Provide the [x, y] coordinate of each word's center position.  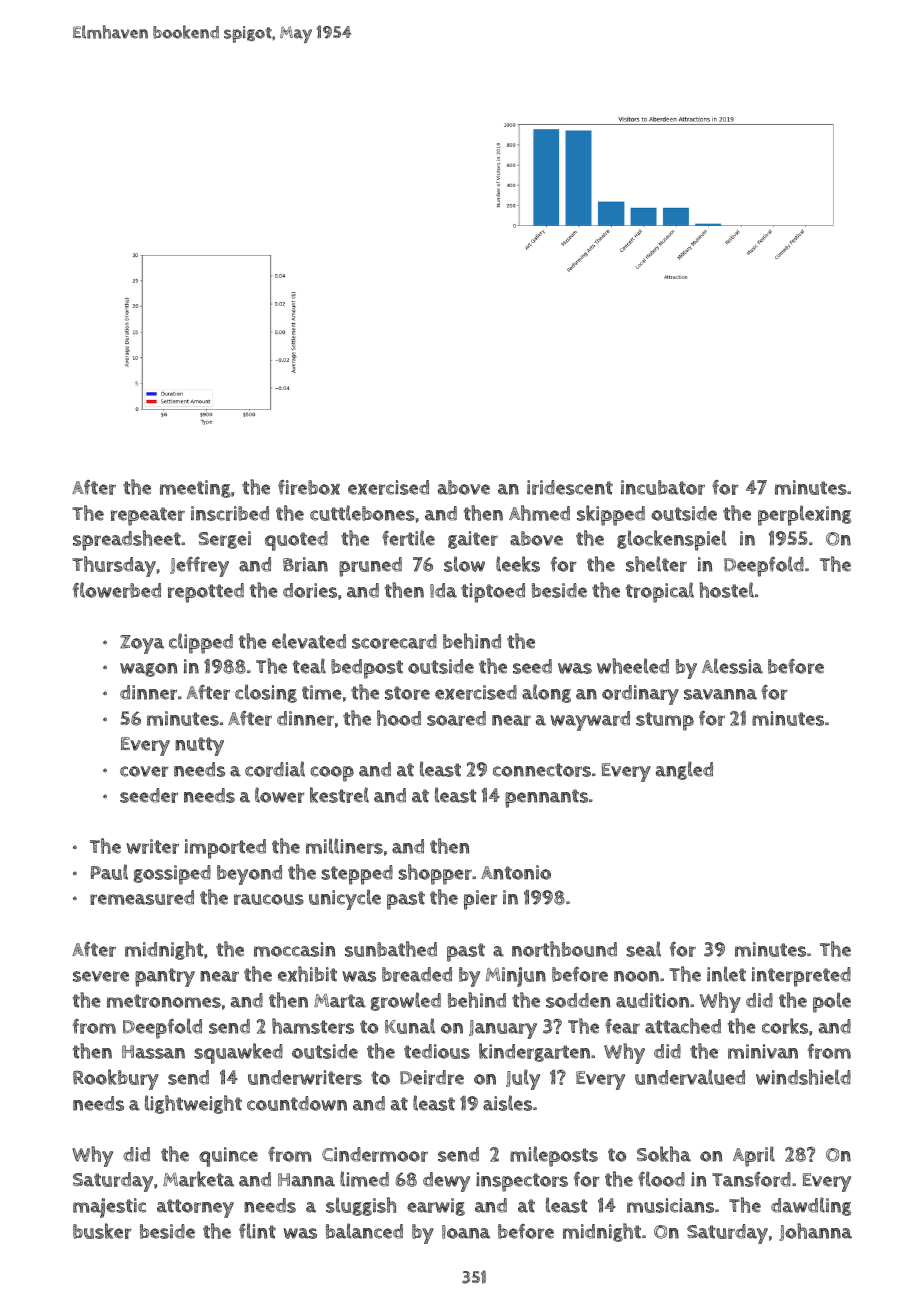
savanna [720, 694]
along [546, 693]
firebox [309, 487]
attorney [195, 1208]
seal [643, 949]
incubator [663, 487]
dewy [446, 1182]
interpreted [801, 977]
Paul [109, 872]
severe [101, 976]
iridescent [570, 487]
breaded [417, 974]
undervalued [690, 1077]
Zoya [142, 644]
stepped [357, 875]
